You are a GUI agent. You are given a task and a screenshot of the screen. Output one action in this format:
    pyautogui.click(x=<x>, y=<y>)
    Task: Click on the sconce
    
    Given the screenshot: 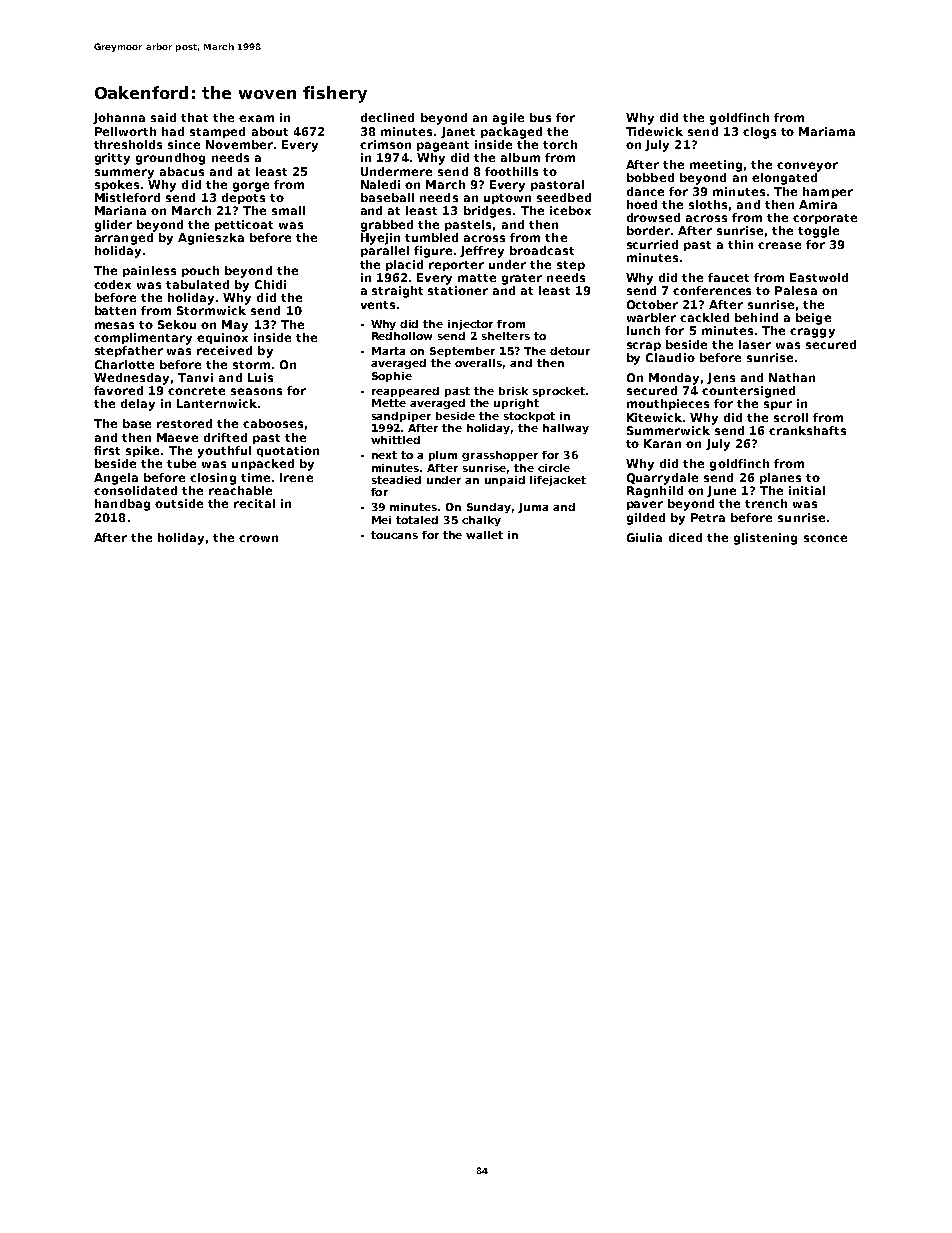 What is the action you would take?
    pyautogui.click(x=825, y=538)
